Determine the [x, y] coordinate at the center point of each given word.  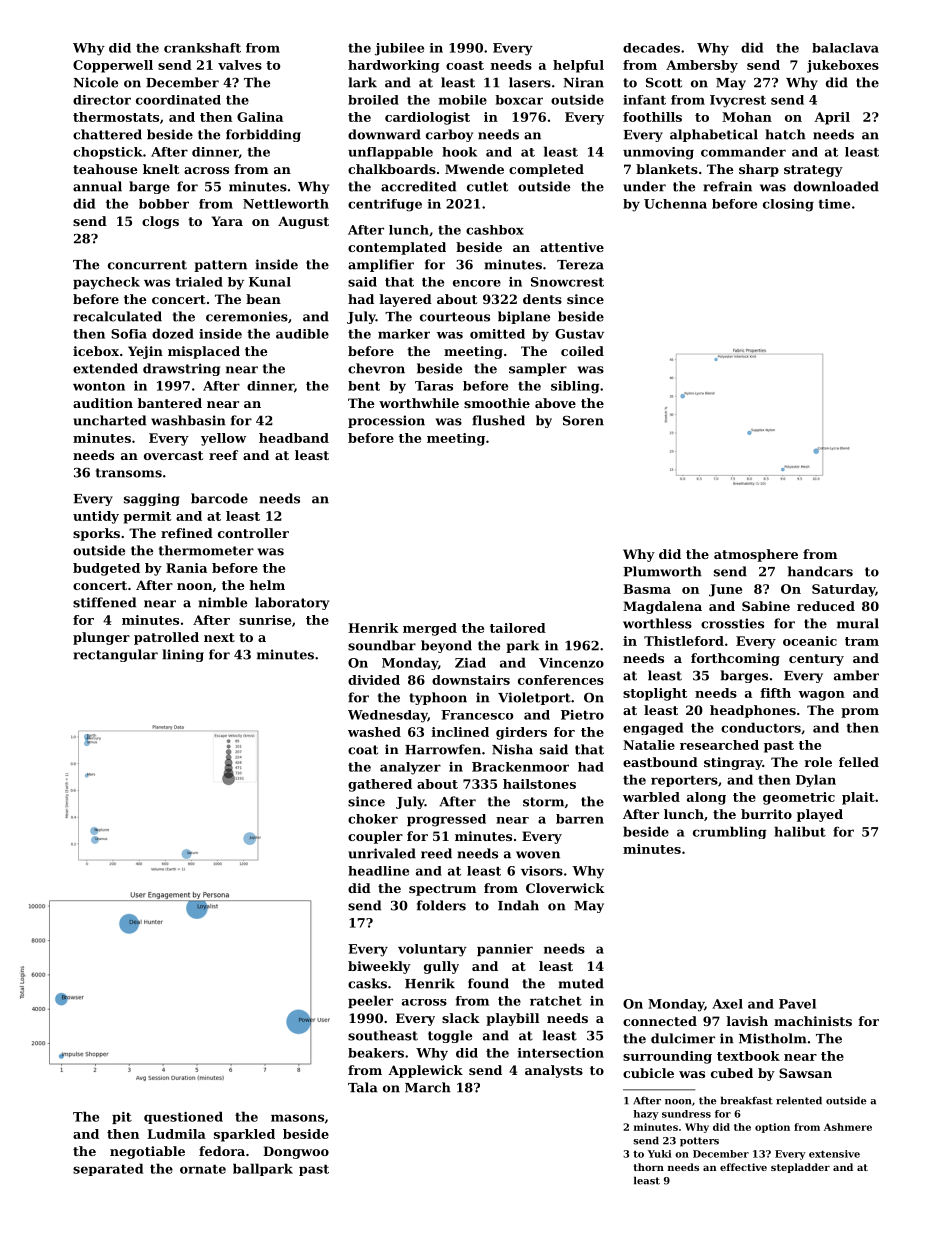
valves [240, 65]
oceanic [810, 641]
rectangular [115, 655]
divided [374, 680]
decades [651, 48]
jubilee [399, 49]
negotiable [147, 1152]
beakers [376, 1053]
